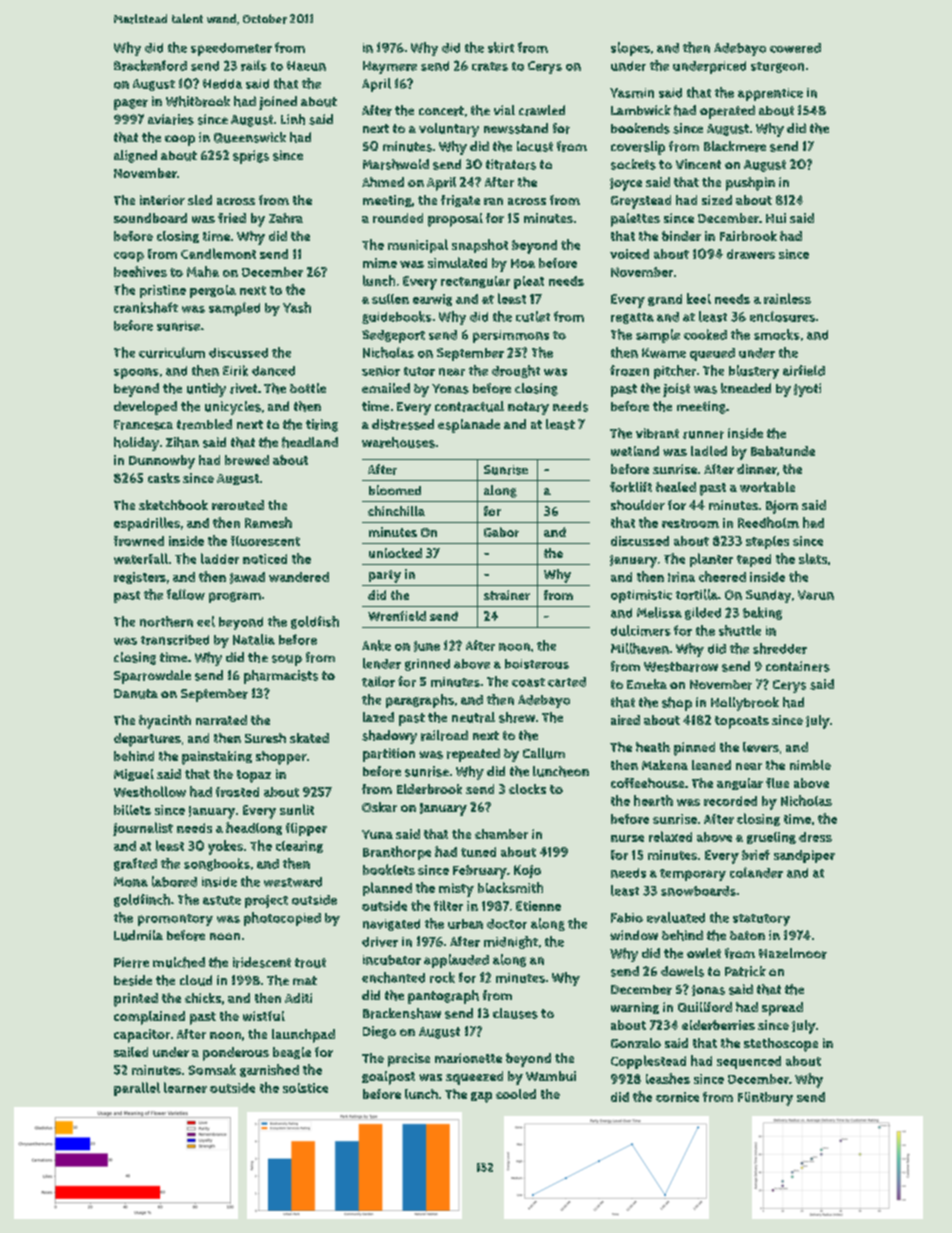 Image resolution: width=952 pixels, height=1233 pixels. What do you see at coordinates (538, 906) in the screenshot?
I see `Etienne` at bounding box center [538, 906].
